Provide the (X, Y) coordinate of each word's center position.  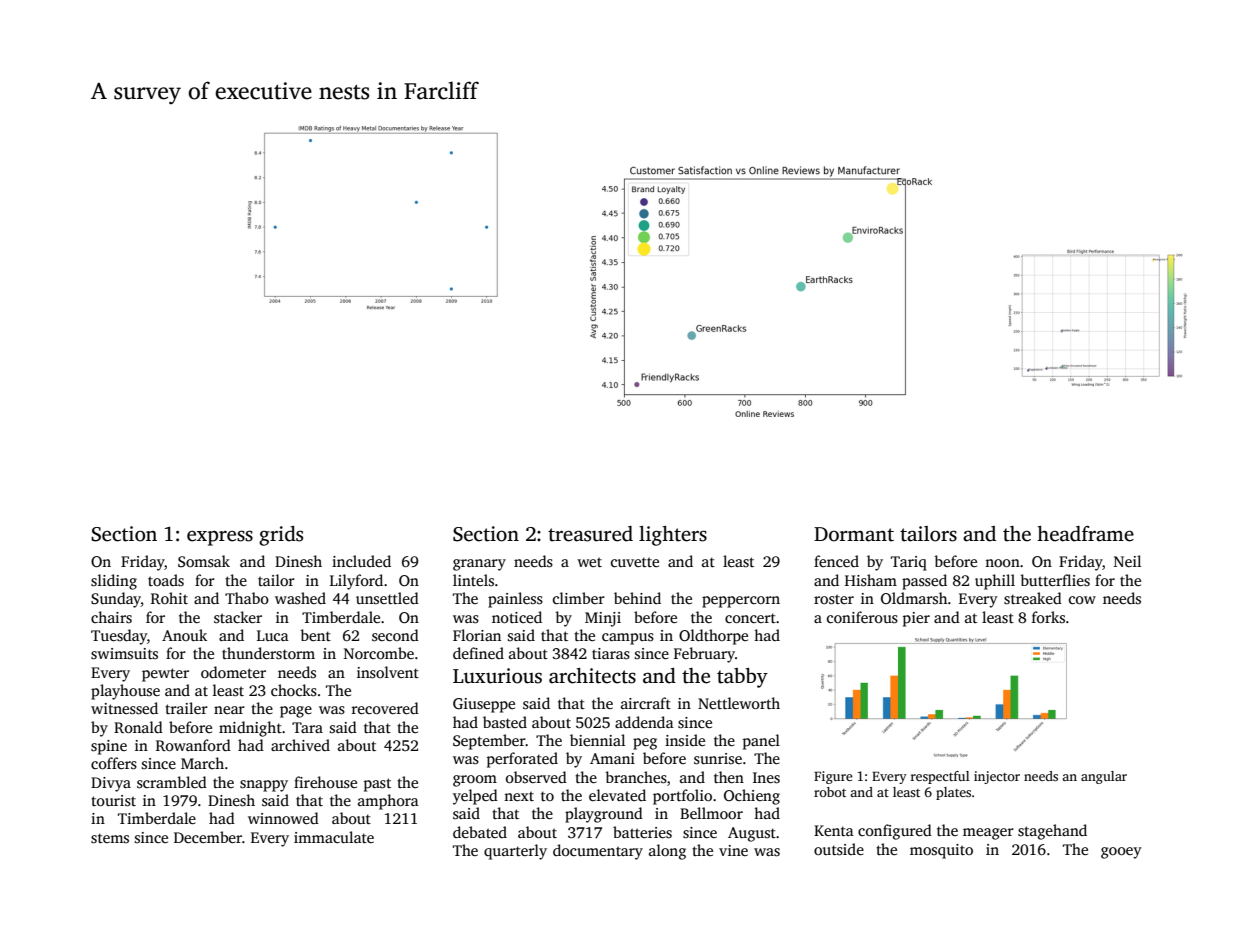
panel (761, 742)
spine (109, 747)
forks (1048, 617)
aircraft (646, 703)
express (220, 538)
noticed (517, 617)
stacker (238, 617)
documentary (598, 852)
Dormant (854, 534)
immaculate (334, 837)
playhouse (125, 692)
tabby (742, 678)
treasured (590, 534)
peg (645, 744)
